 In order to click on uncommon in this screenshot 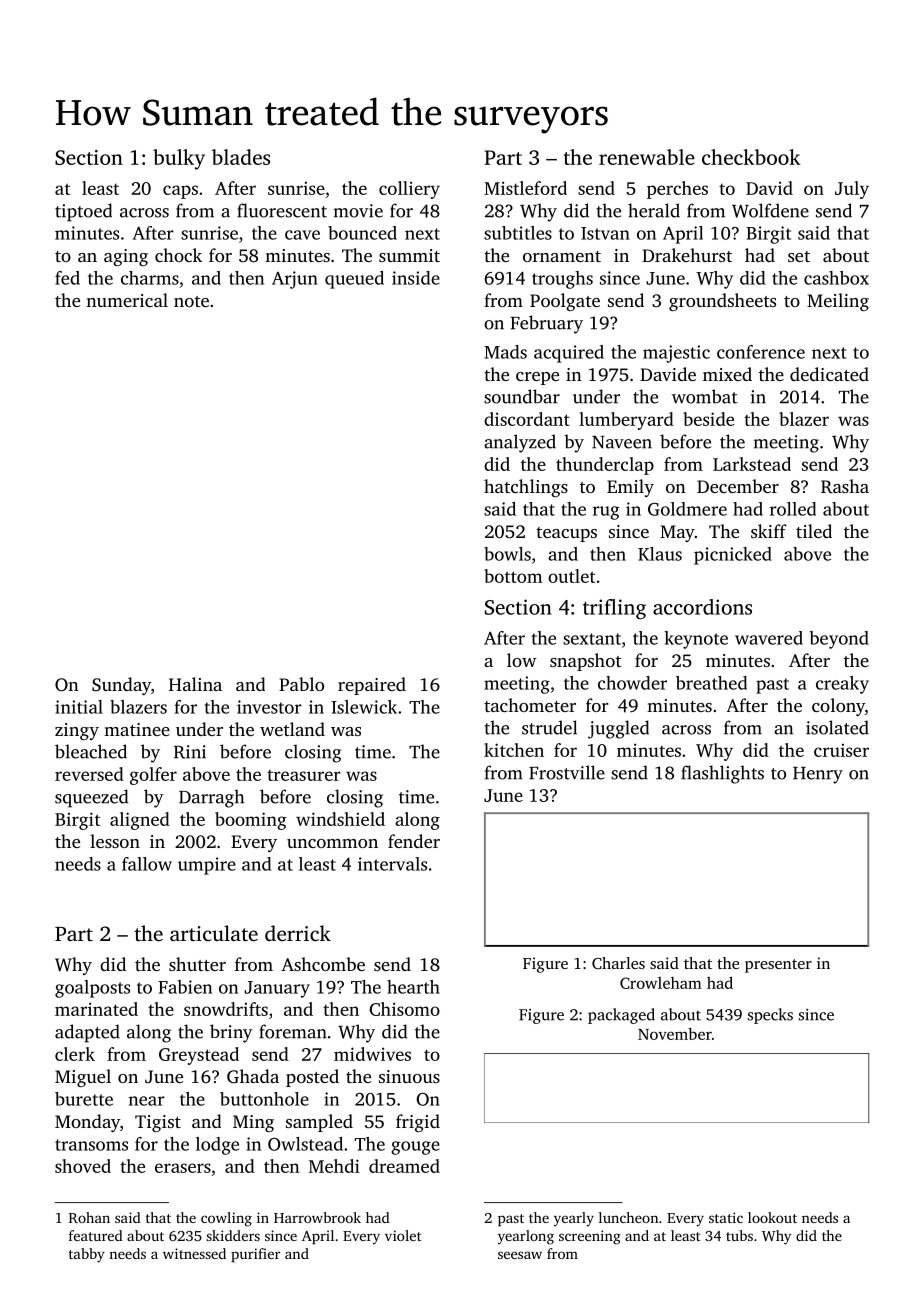, I will do `click(332, 843)`.
